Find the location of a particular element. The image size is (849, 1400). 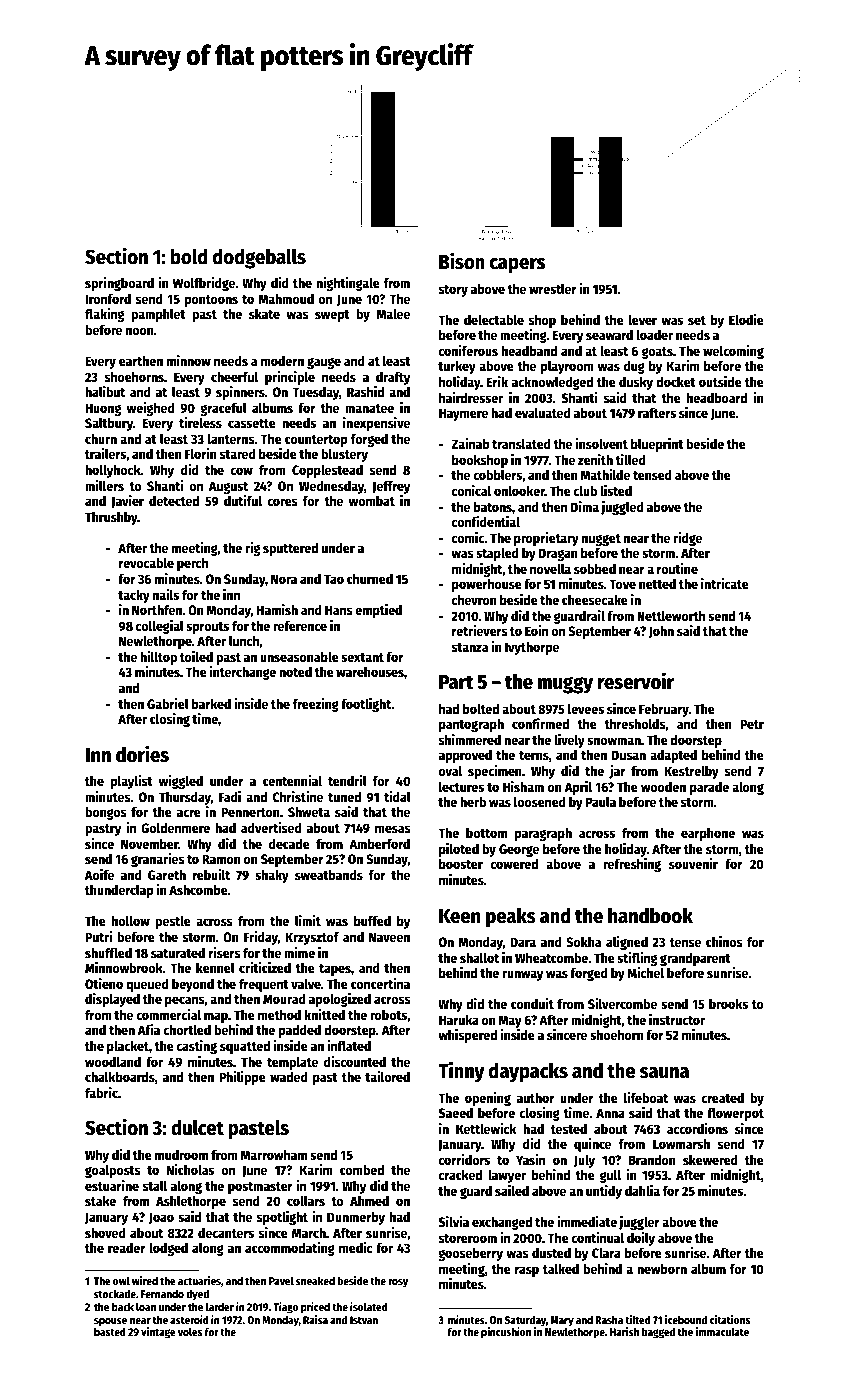

stanza is located at coordinates (470, 647).
